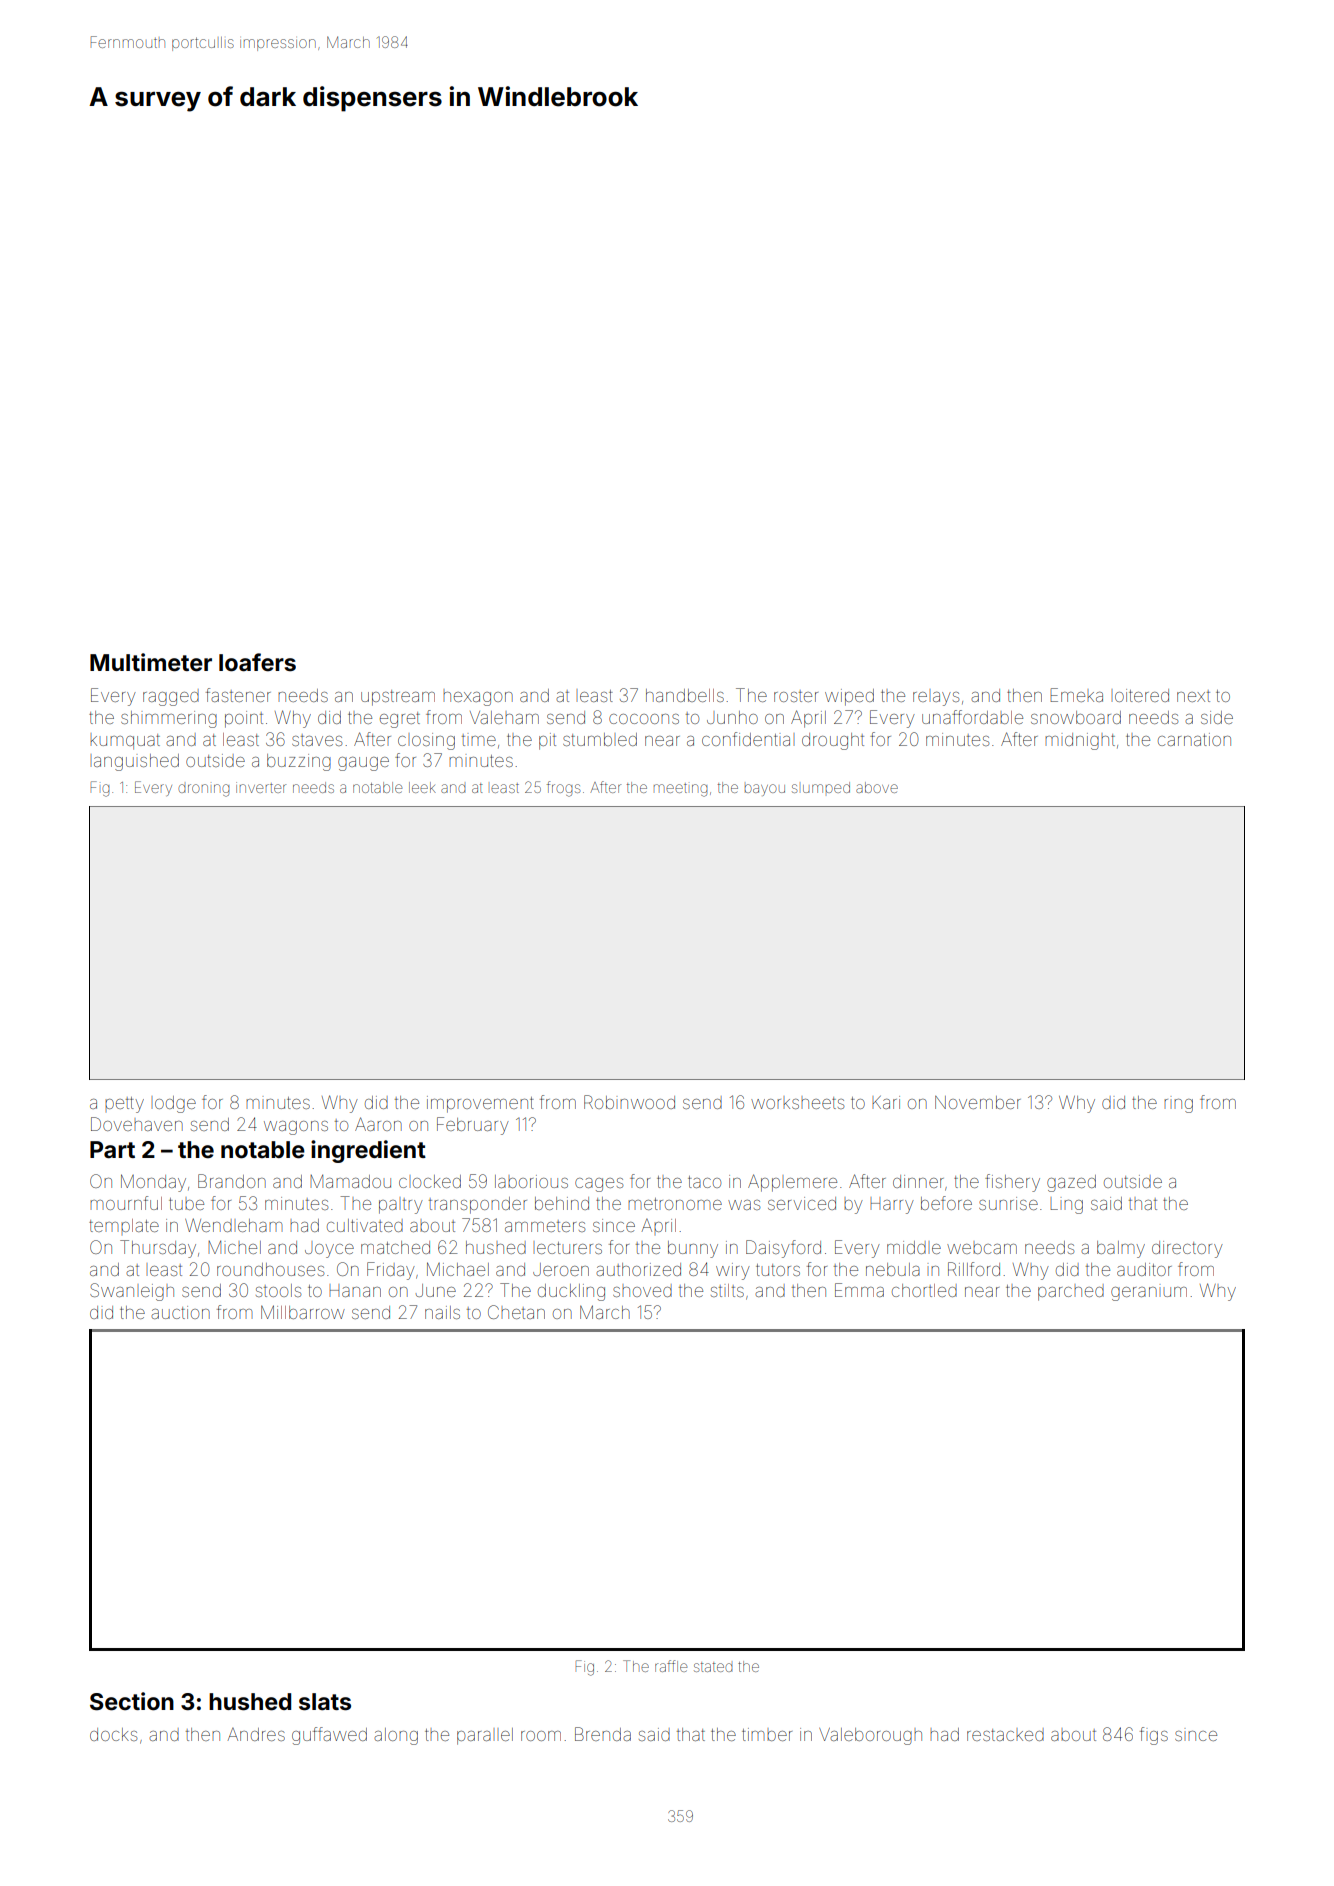  I want to click on geranium, so click(1149, 1294).
